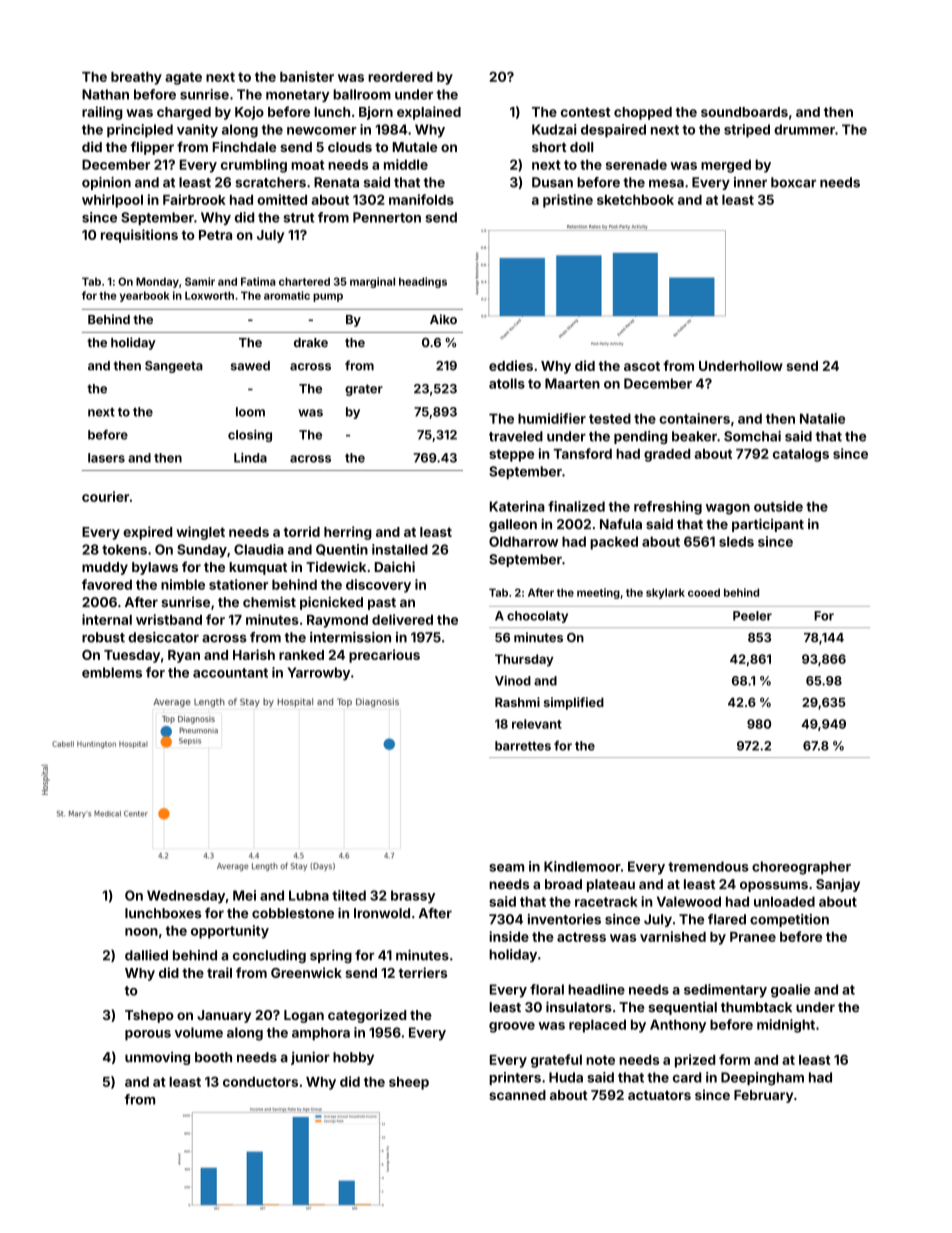 This screenshot has height=1233, width=952. Describe the element at coordinates (400, 549) in the screenshot. I see `installed` at that location.
